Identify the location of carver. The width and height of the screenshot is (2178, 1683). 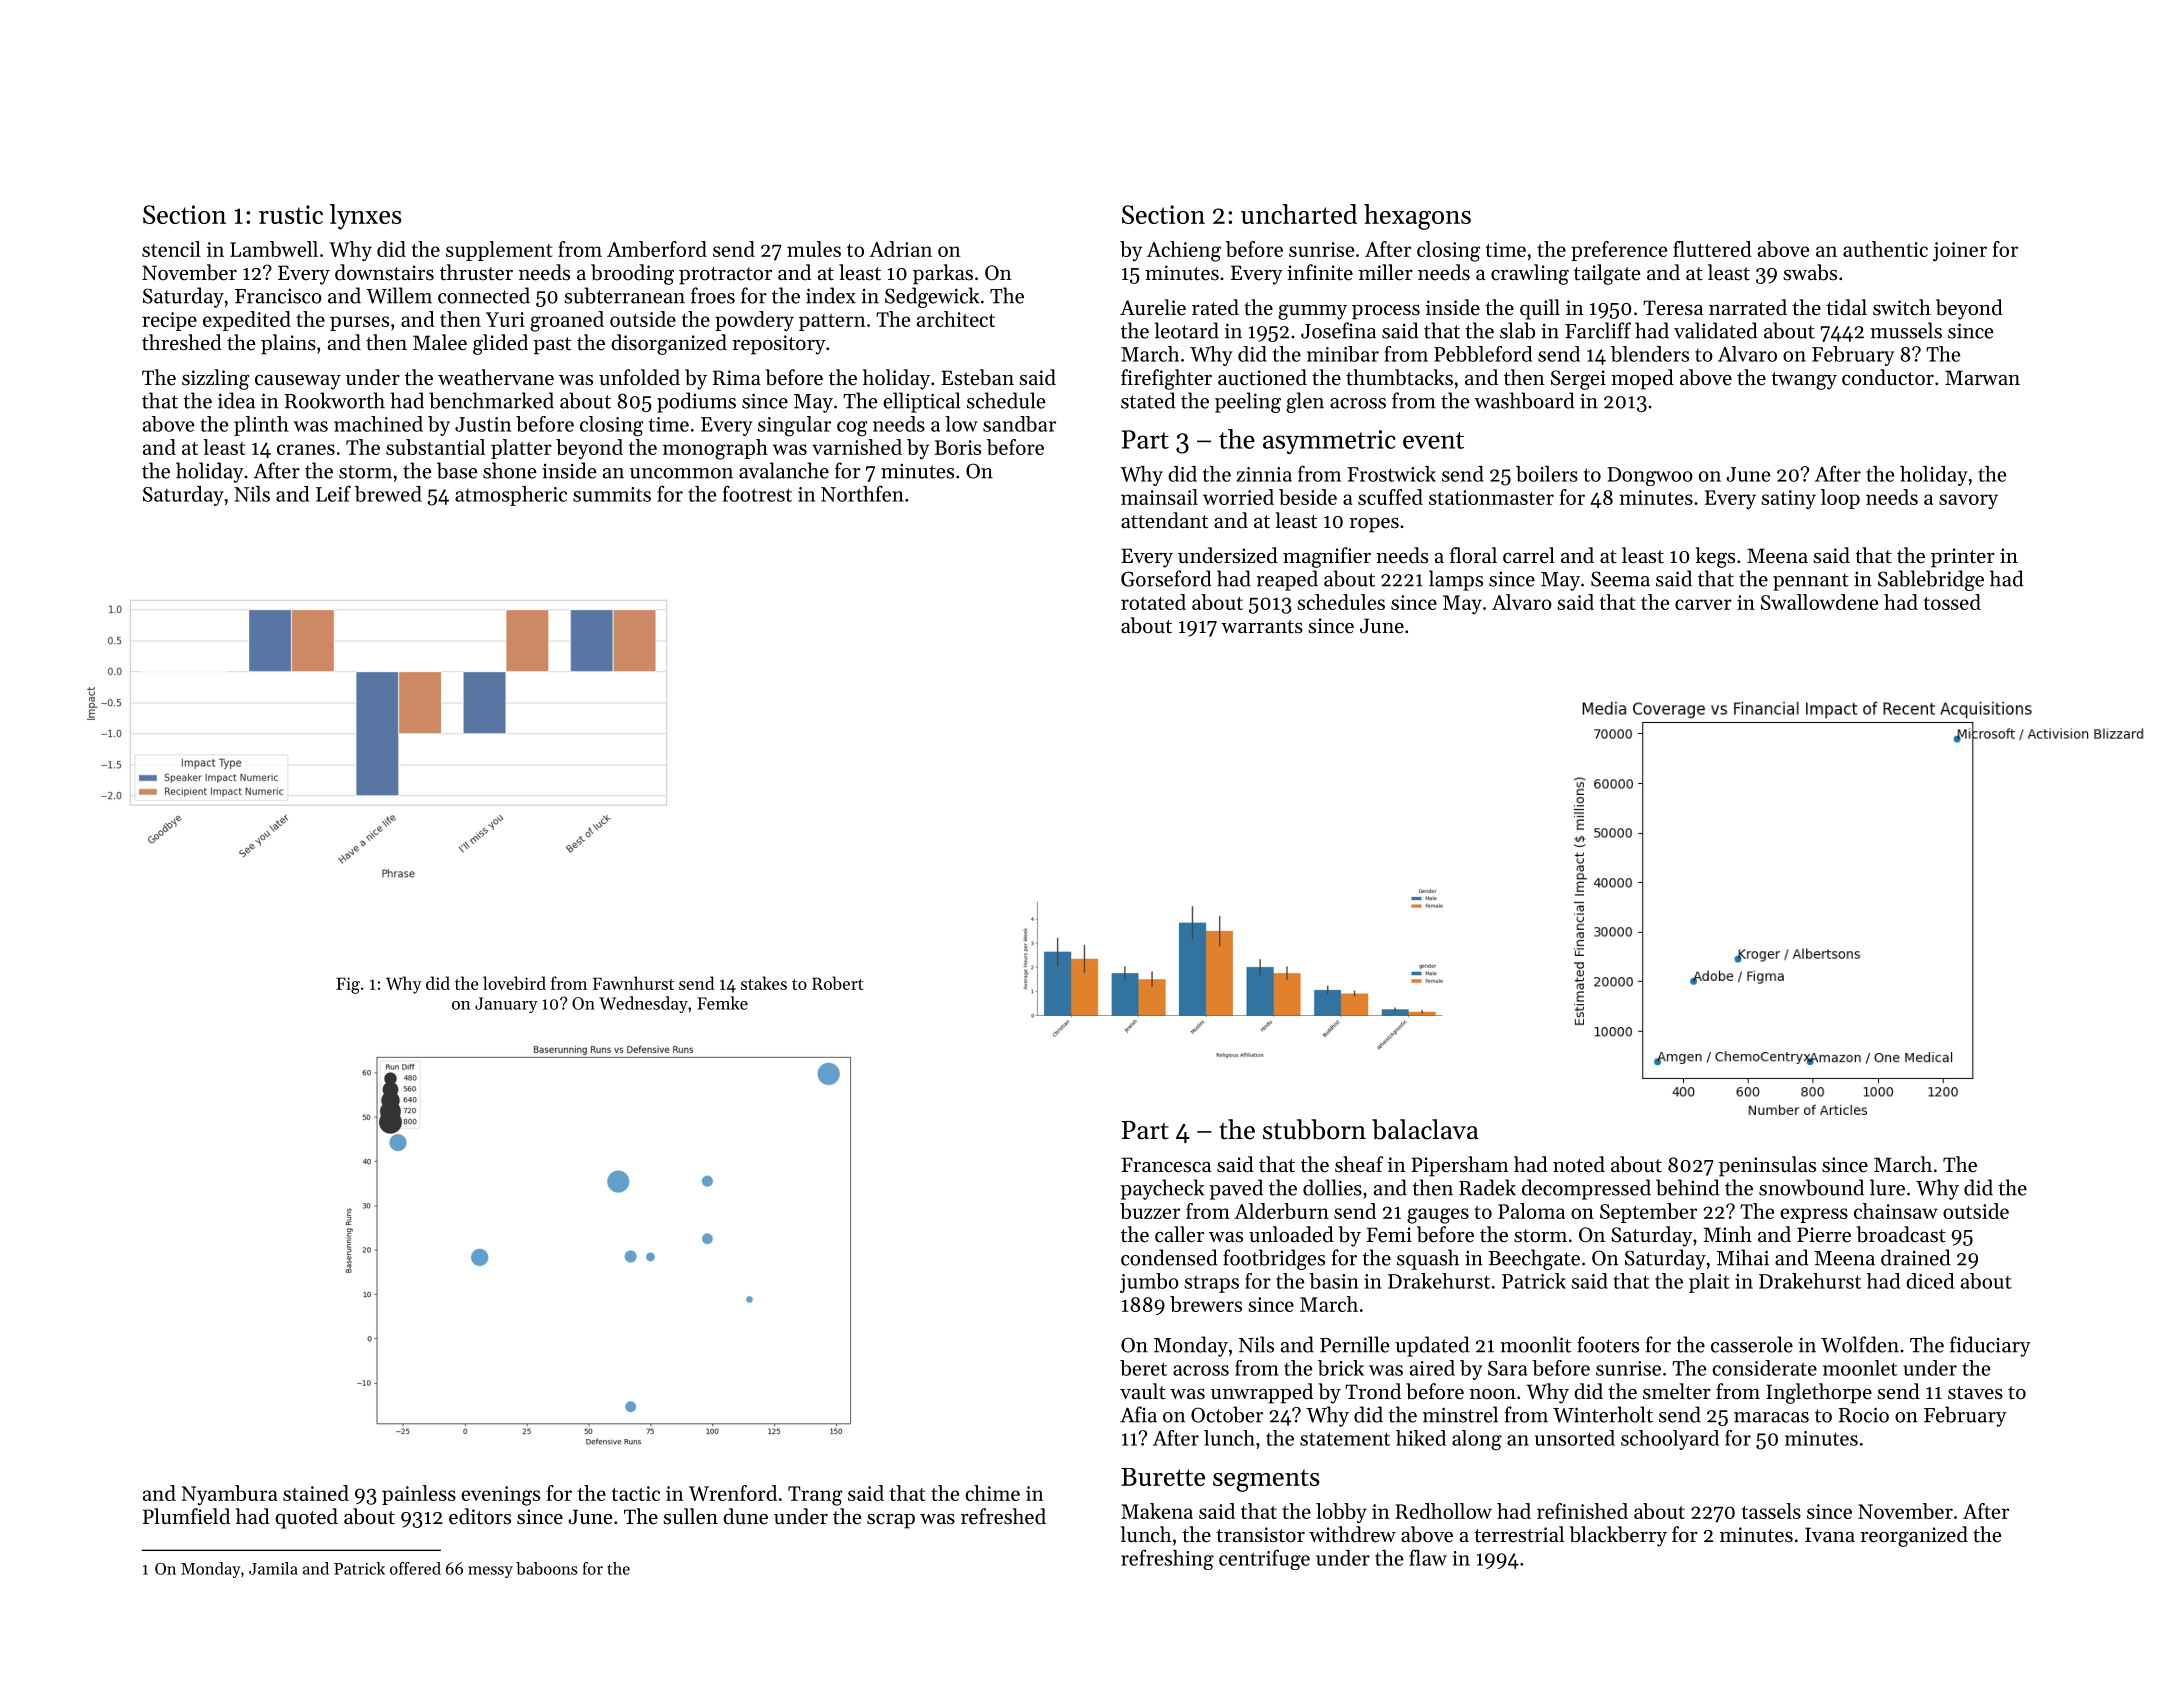
(1703, 604).
